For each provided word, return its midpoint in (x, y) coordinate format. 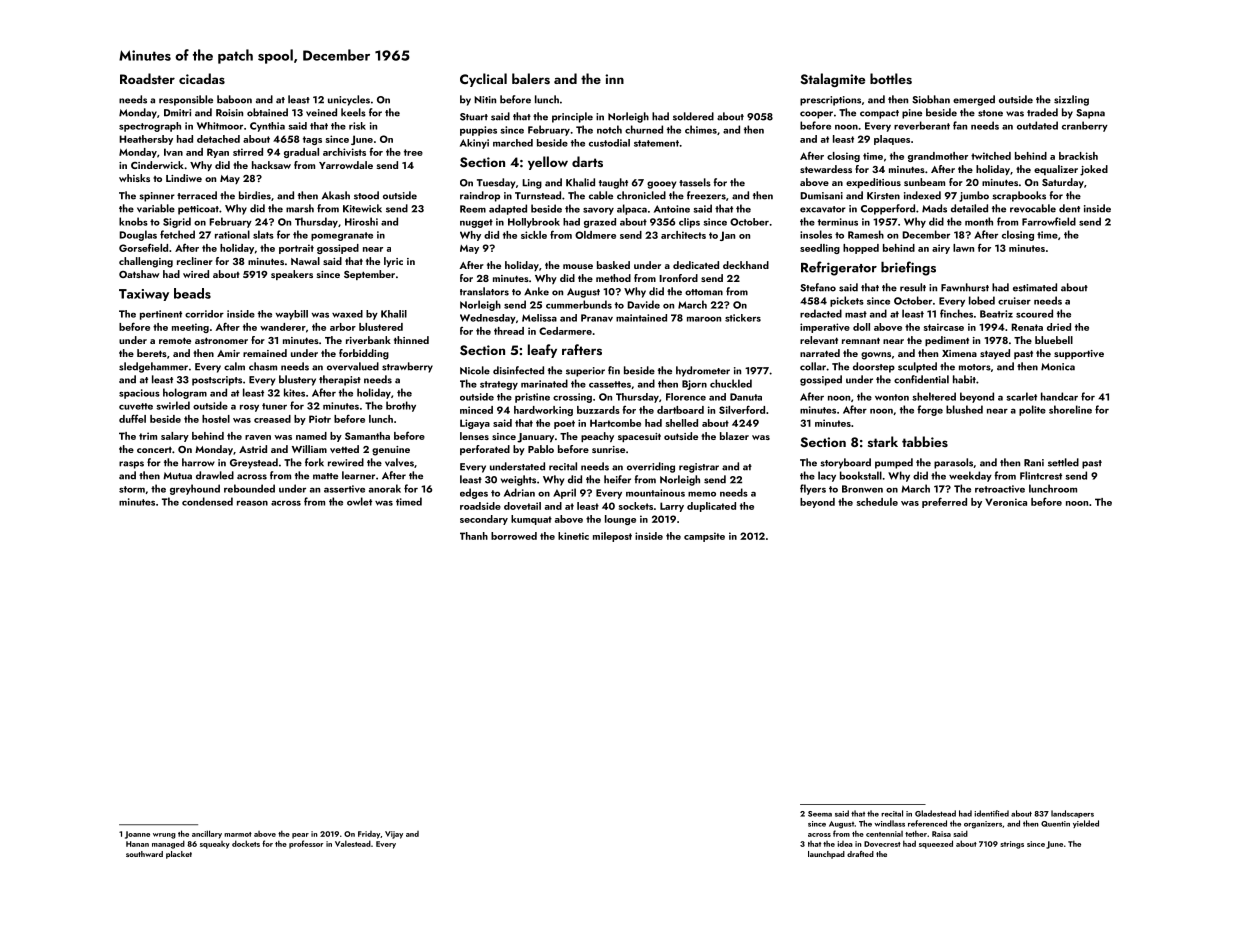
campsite (704, 537)
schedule (877, 502)
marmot (238, 834)
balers (531, 78)
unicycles (349, 100)
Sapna (1090, 114)
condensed (207, 501)
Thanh (474, 536)
